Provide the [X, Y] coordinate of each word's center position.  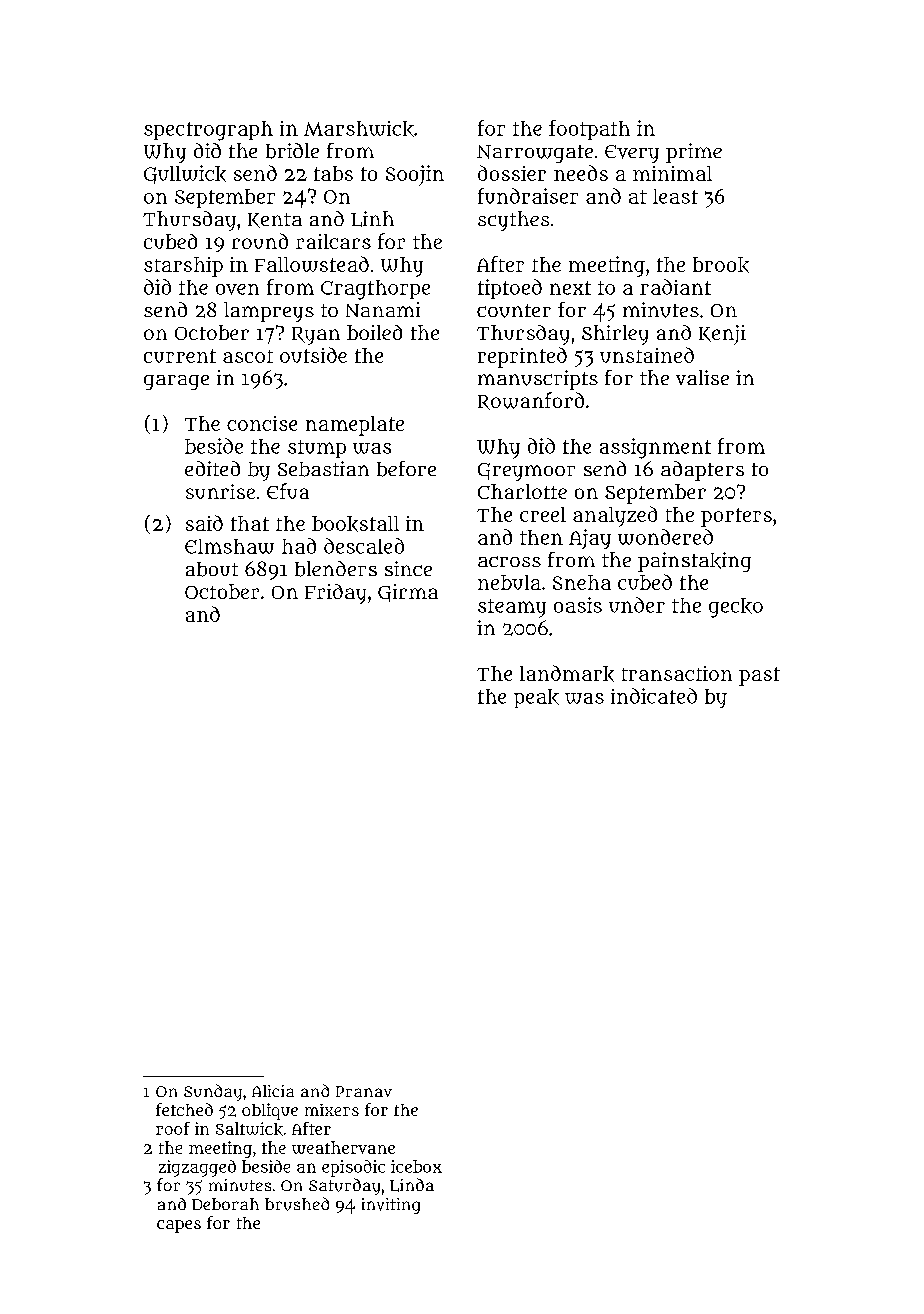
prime [694, 153]
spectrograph [208, 131]
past [759, 676]
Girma [408, 593]
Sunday [213, 1092]
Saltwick [249, 1129]
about [212, 569]
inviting [391, 1206]
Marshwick [359, 129]
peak [536, 698]
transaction [677, 673]
